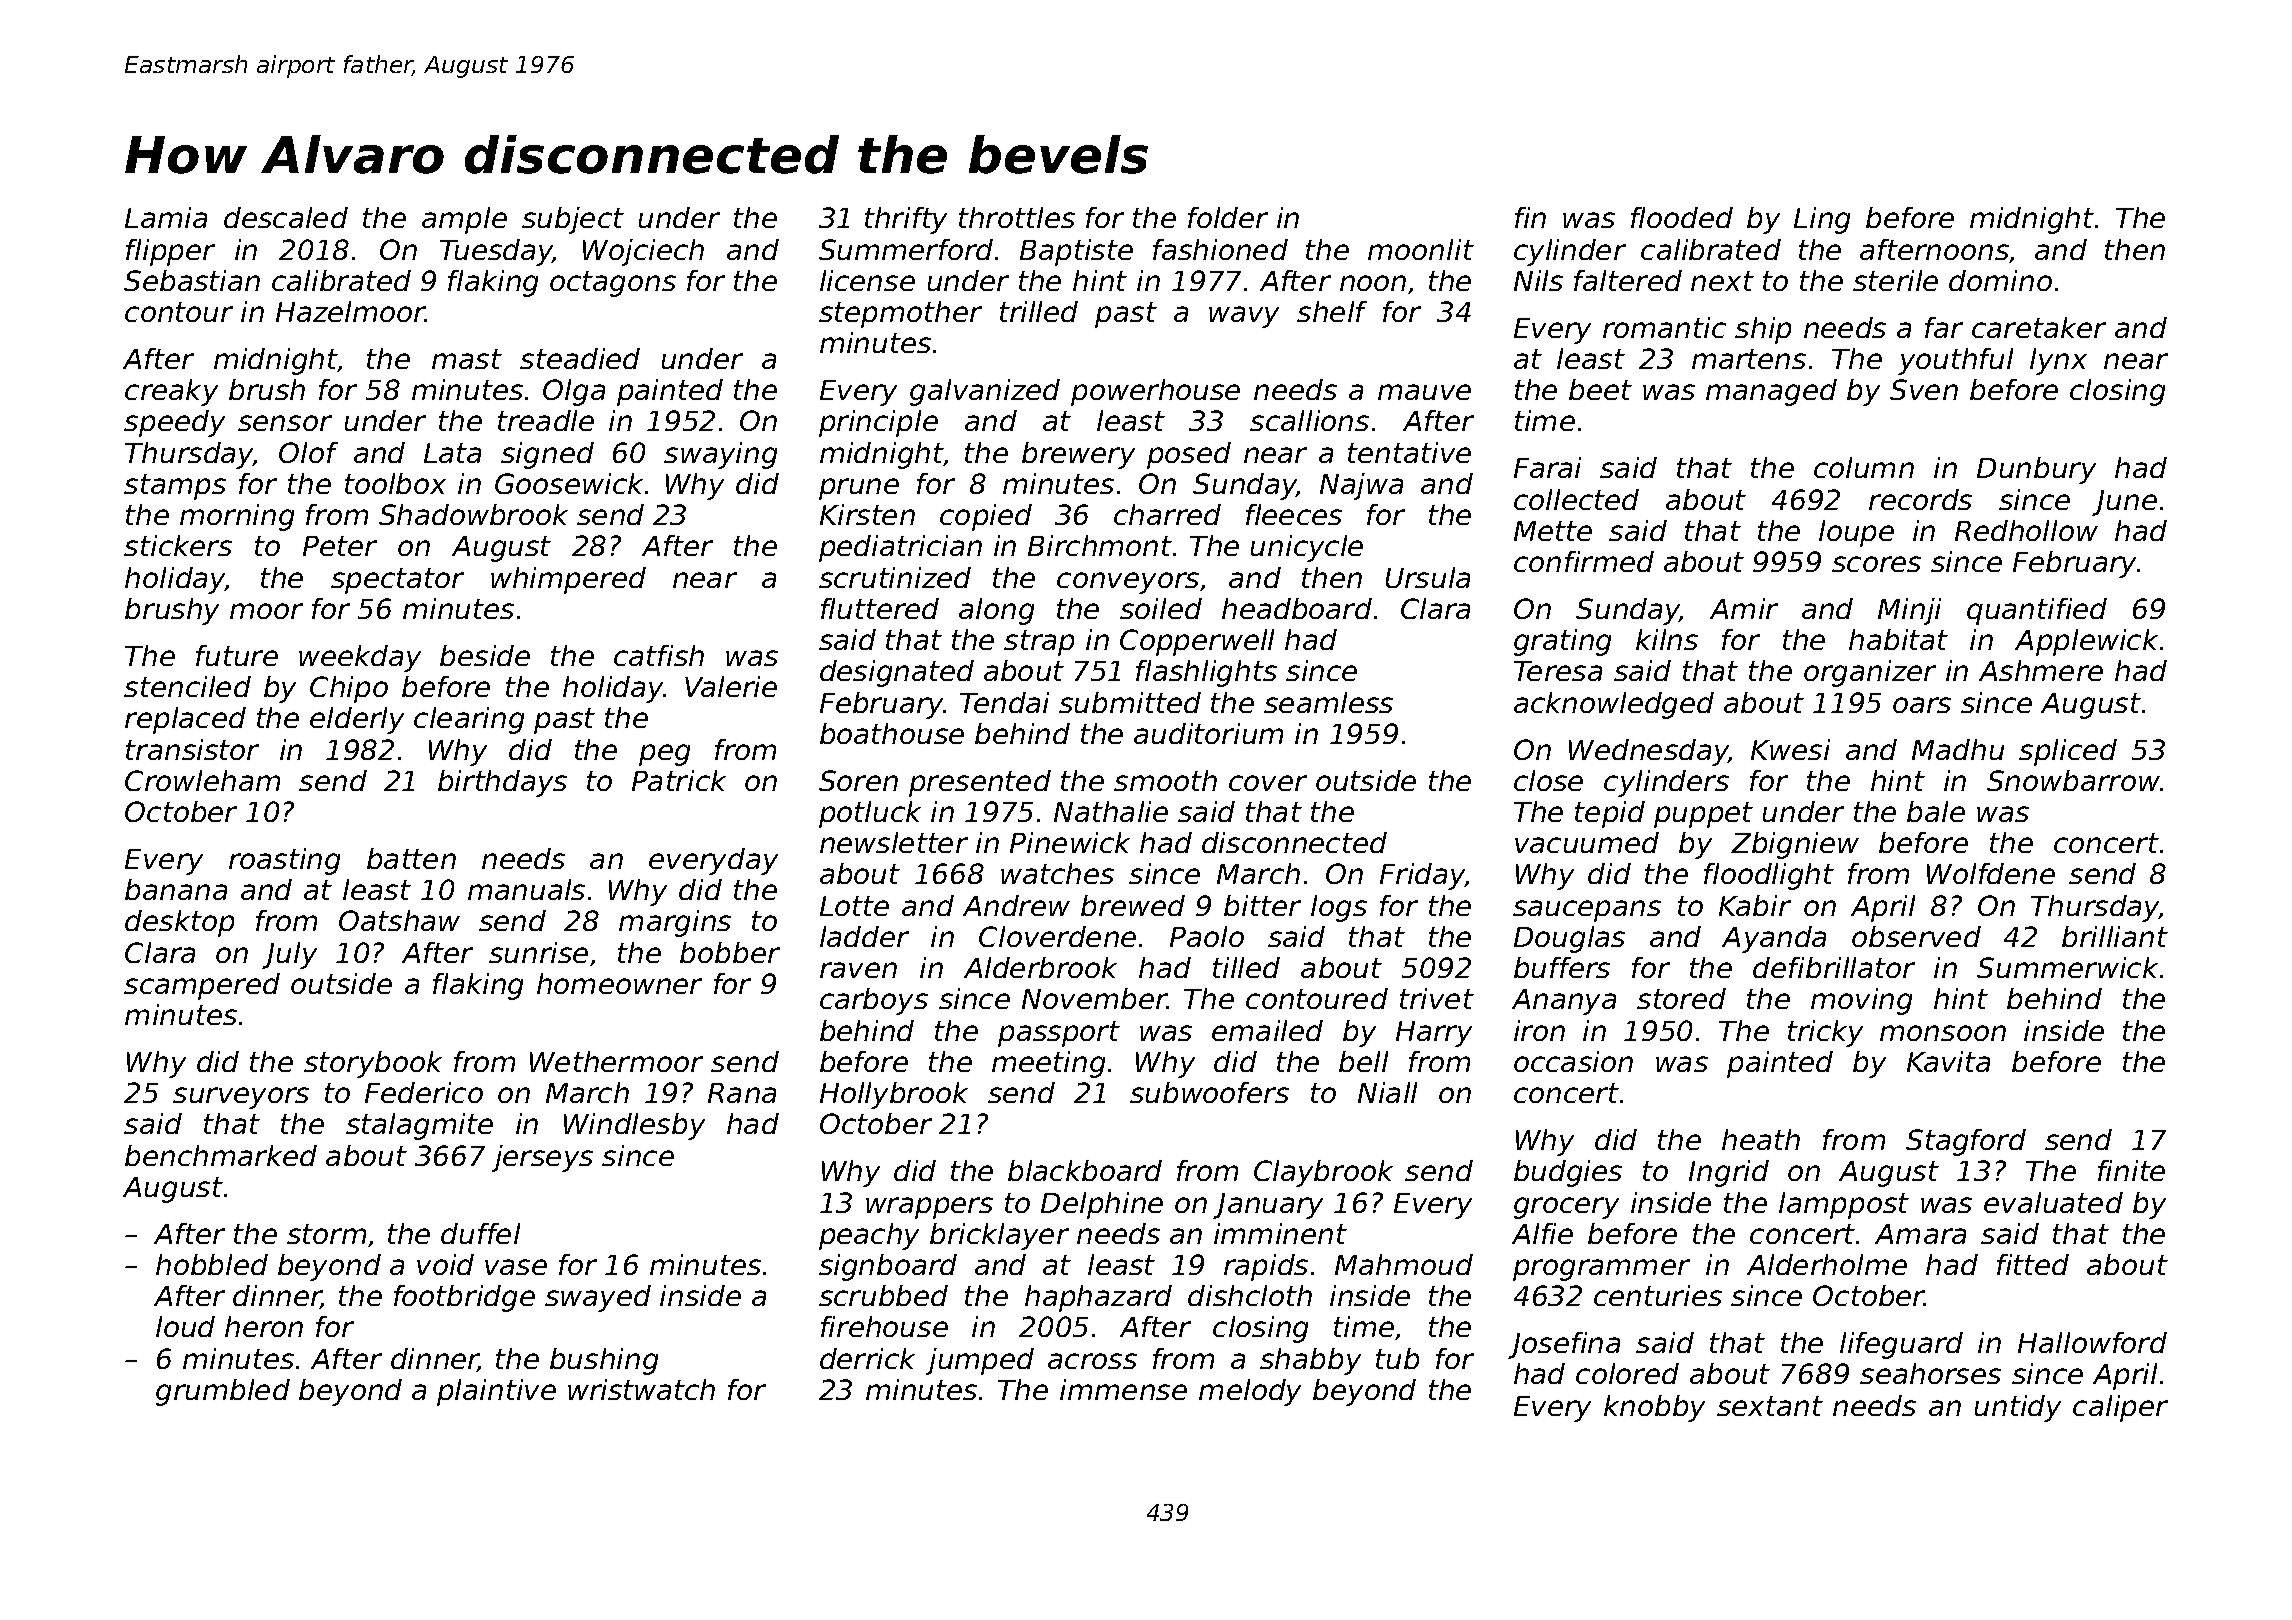  I want to click on budgies, so click(1568, 1173).
